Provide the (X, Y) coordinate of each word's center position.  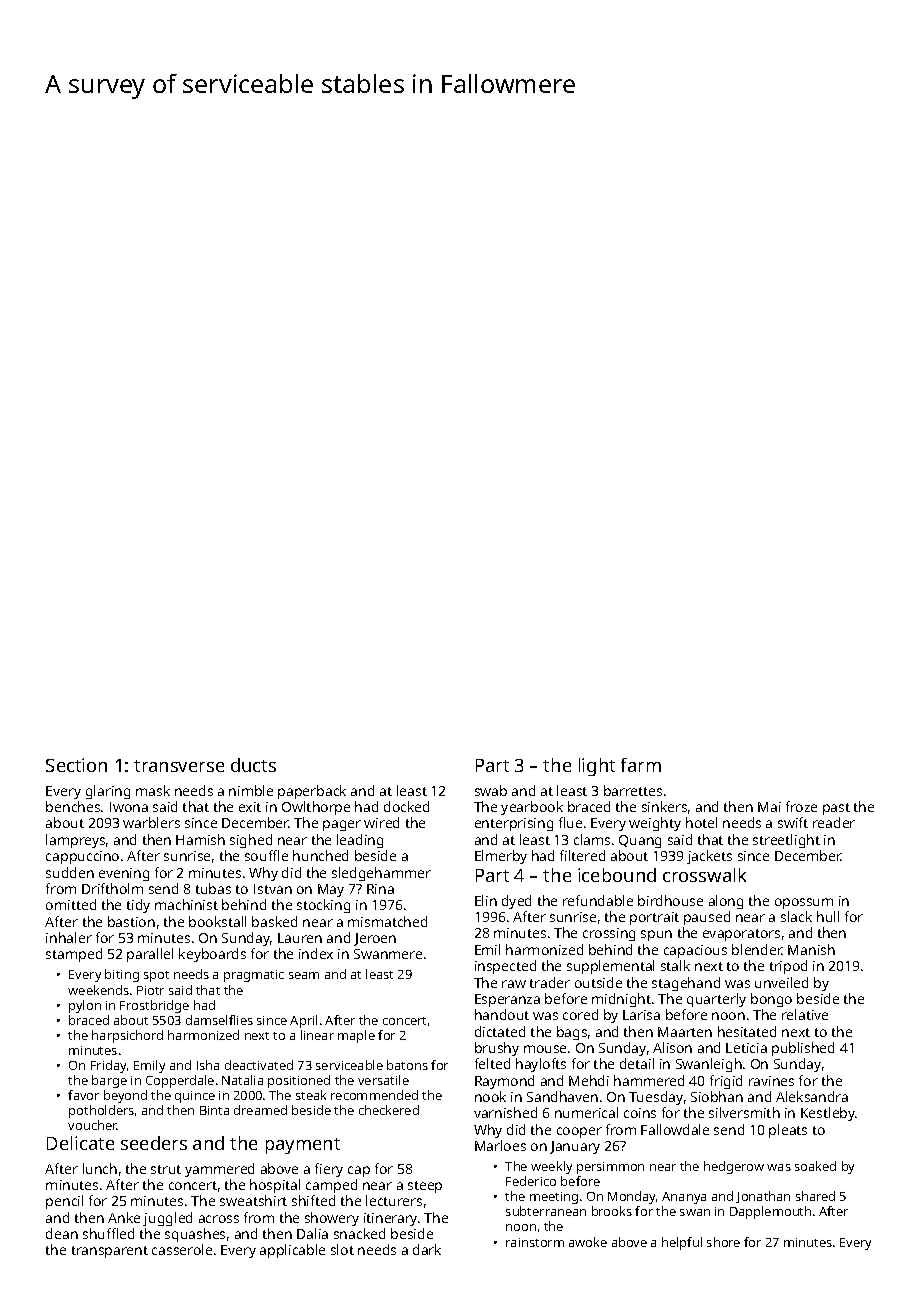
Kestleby (828, 1114)
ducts (253, 765)
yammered (219, 1170)
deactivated (259, 1065)
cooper (579, 1132)
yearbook (532, 808)
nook (490, 1096)
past (836, 809)
